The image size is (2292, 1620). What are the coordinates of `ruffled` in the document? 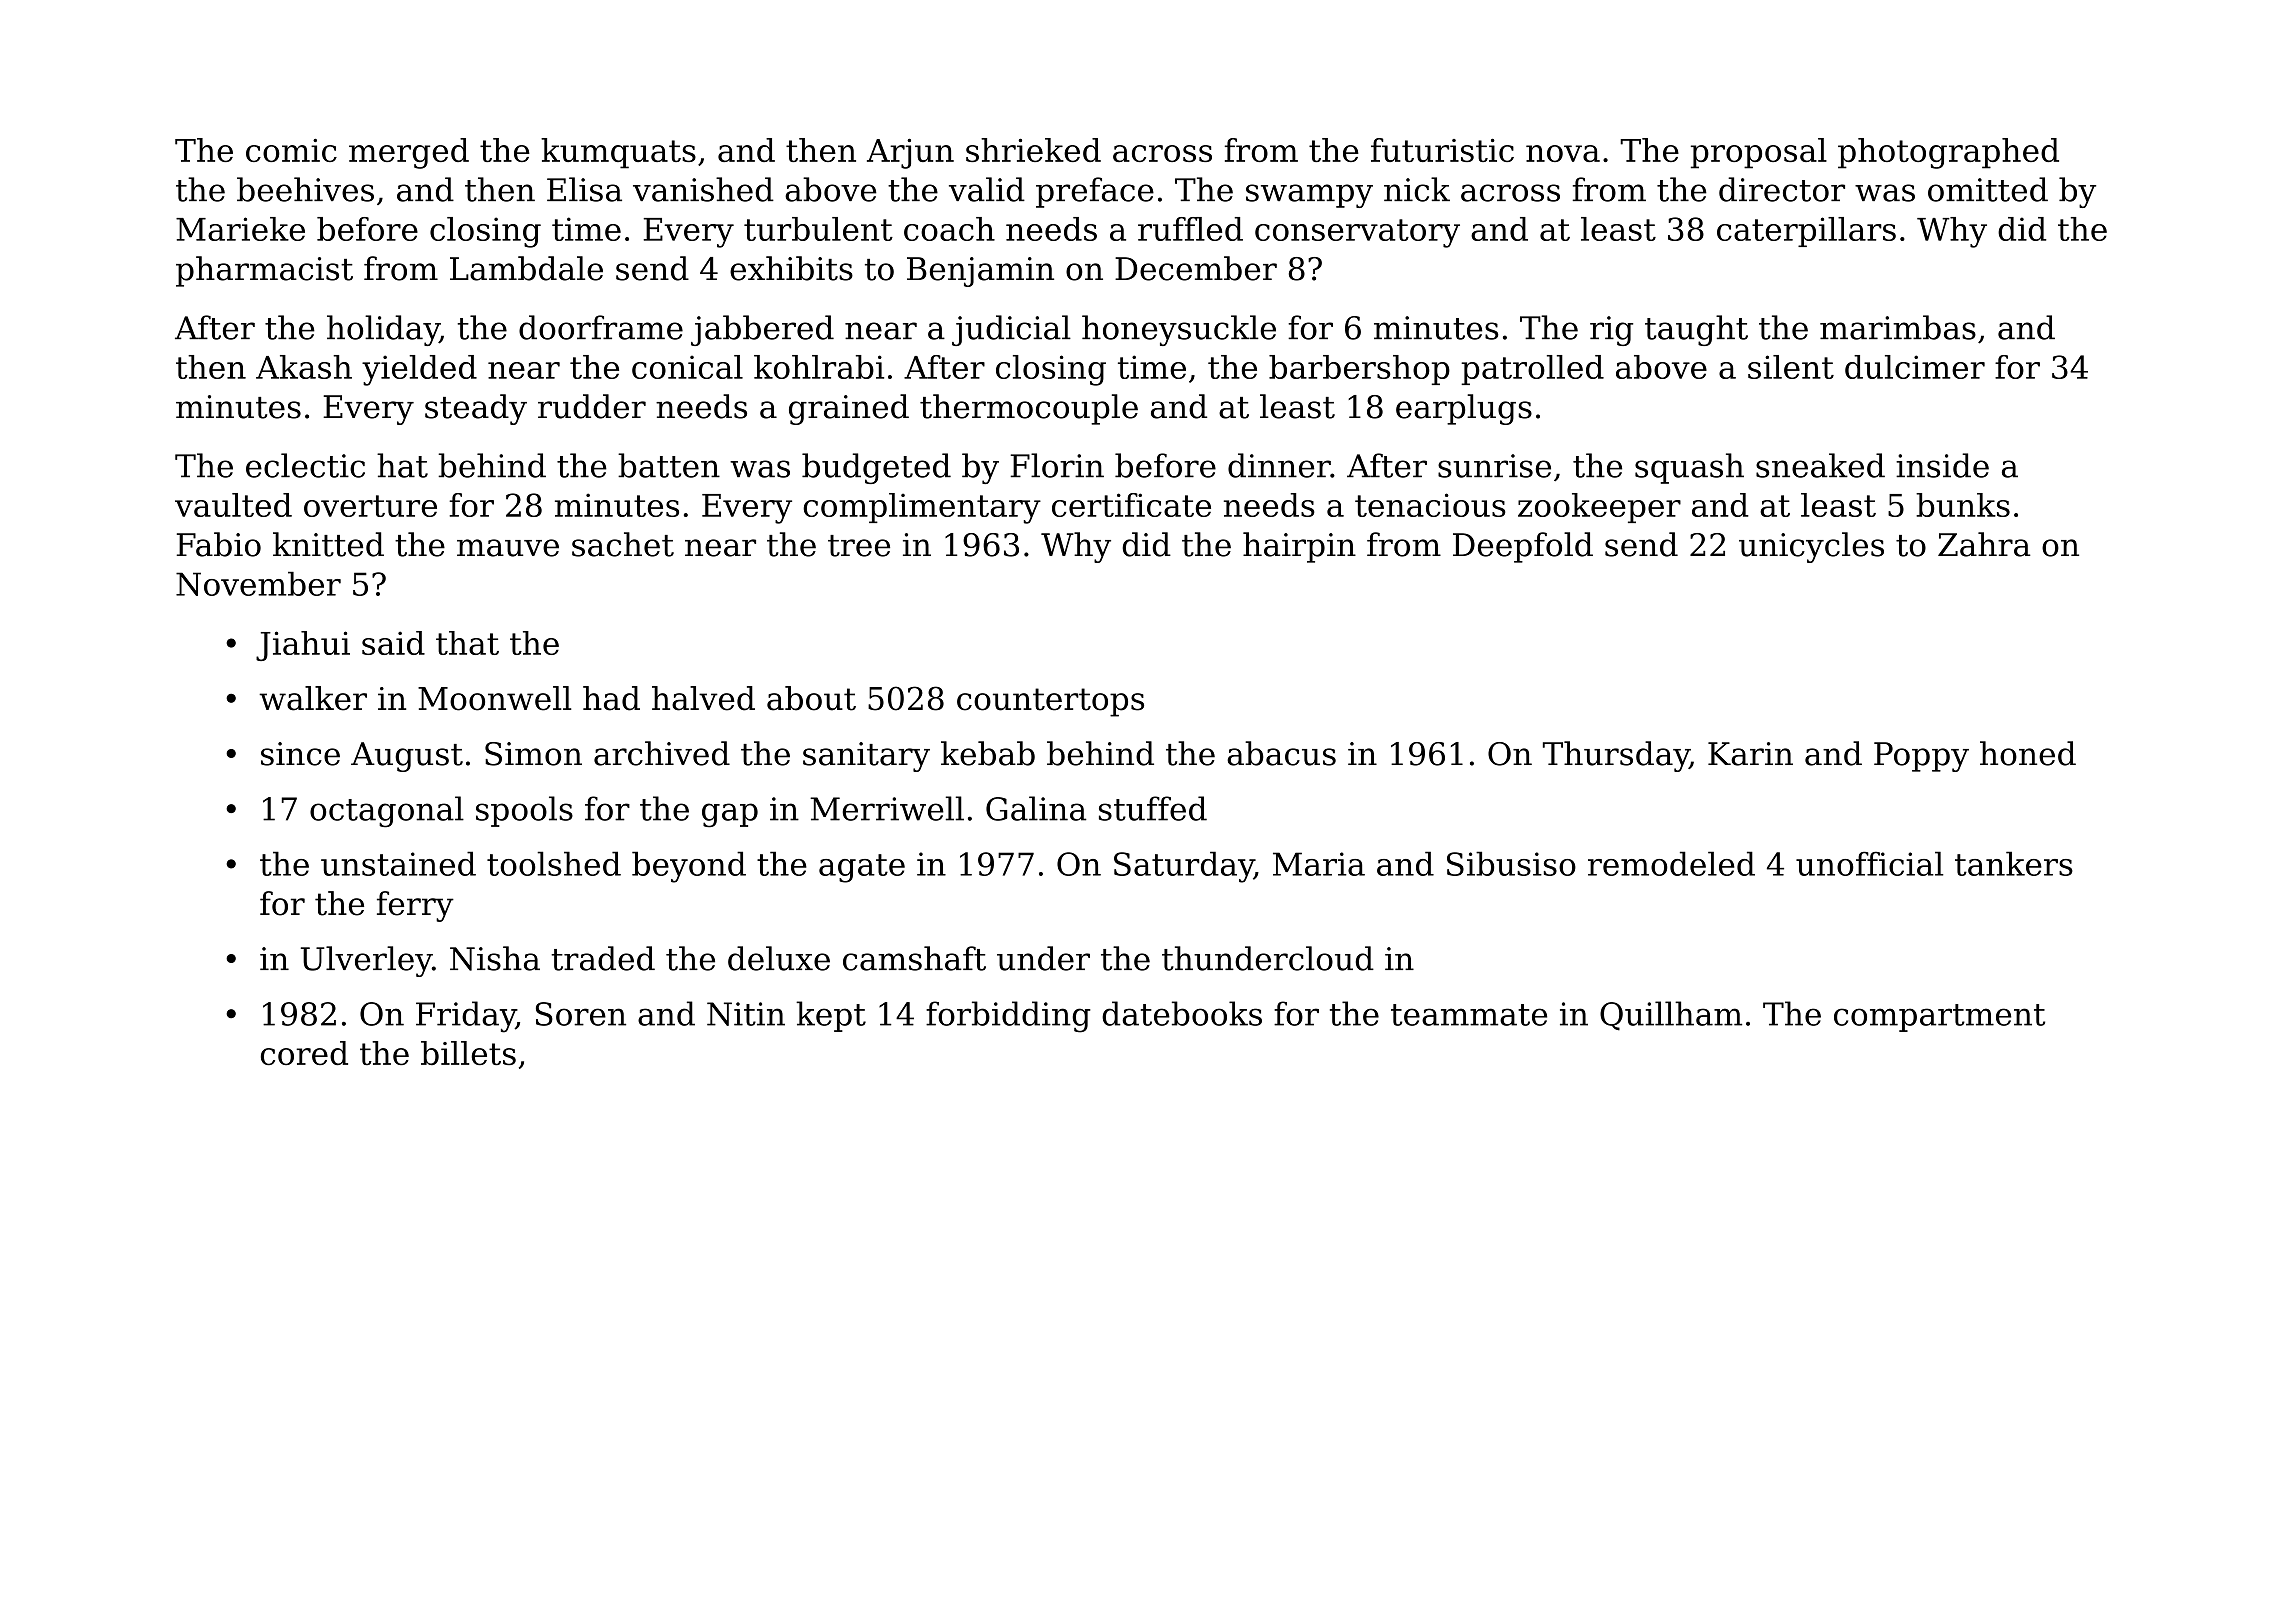 It's located at (1190, 229).
